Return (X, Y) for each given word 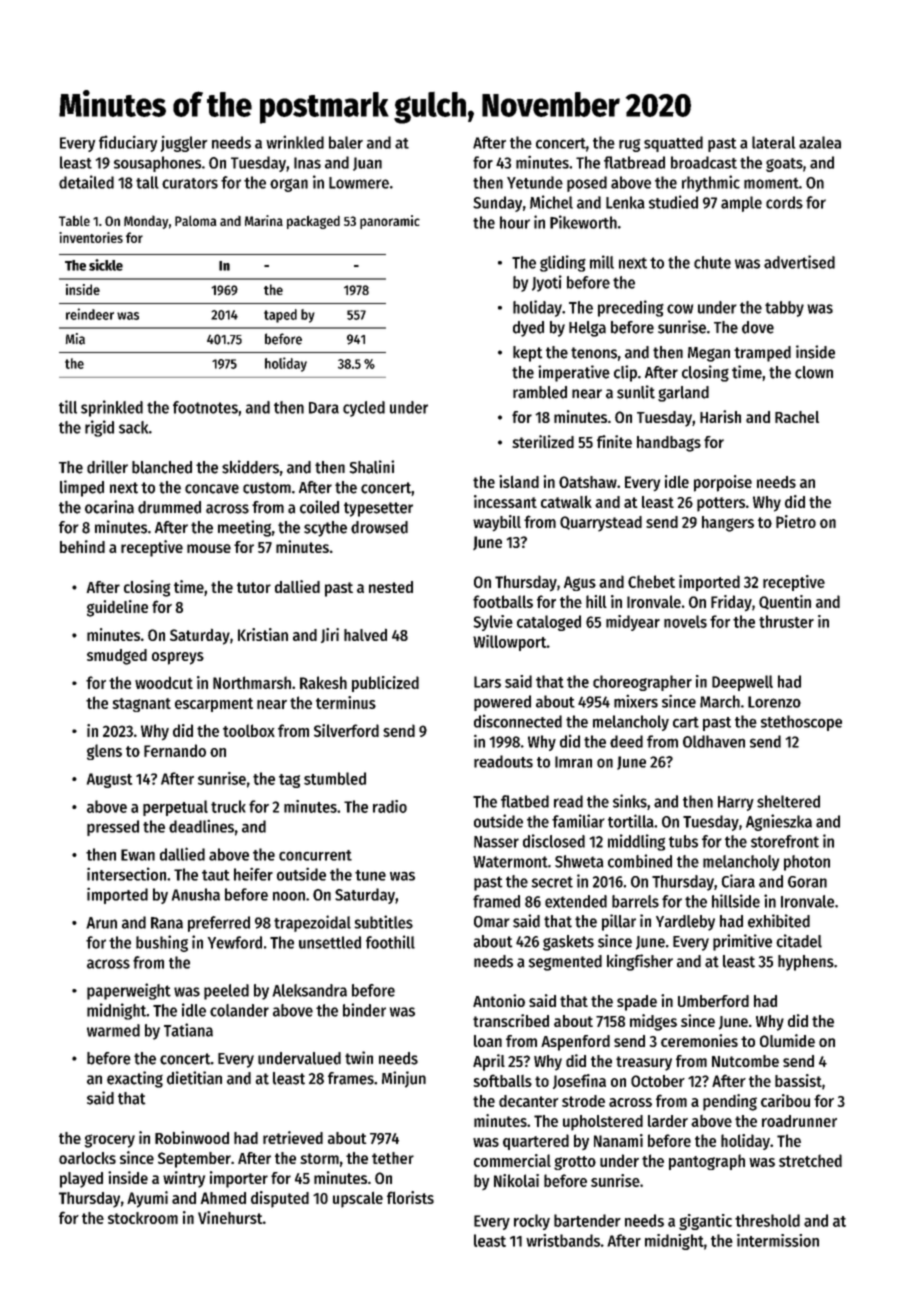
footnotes (205, 407)
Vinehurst (230, 1217)
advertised (799, 262)
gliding (563, 263)
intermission (778, 1240)
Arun (101, 923)
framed (496, 901)
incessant (505, 501)
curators (190, 183)
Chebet (651, 581)
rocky (532, 1222)
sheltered (788, 801)
